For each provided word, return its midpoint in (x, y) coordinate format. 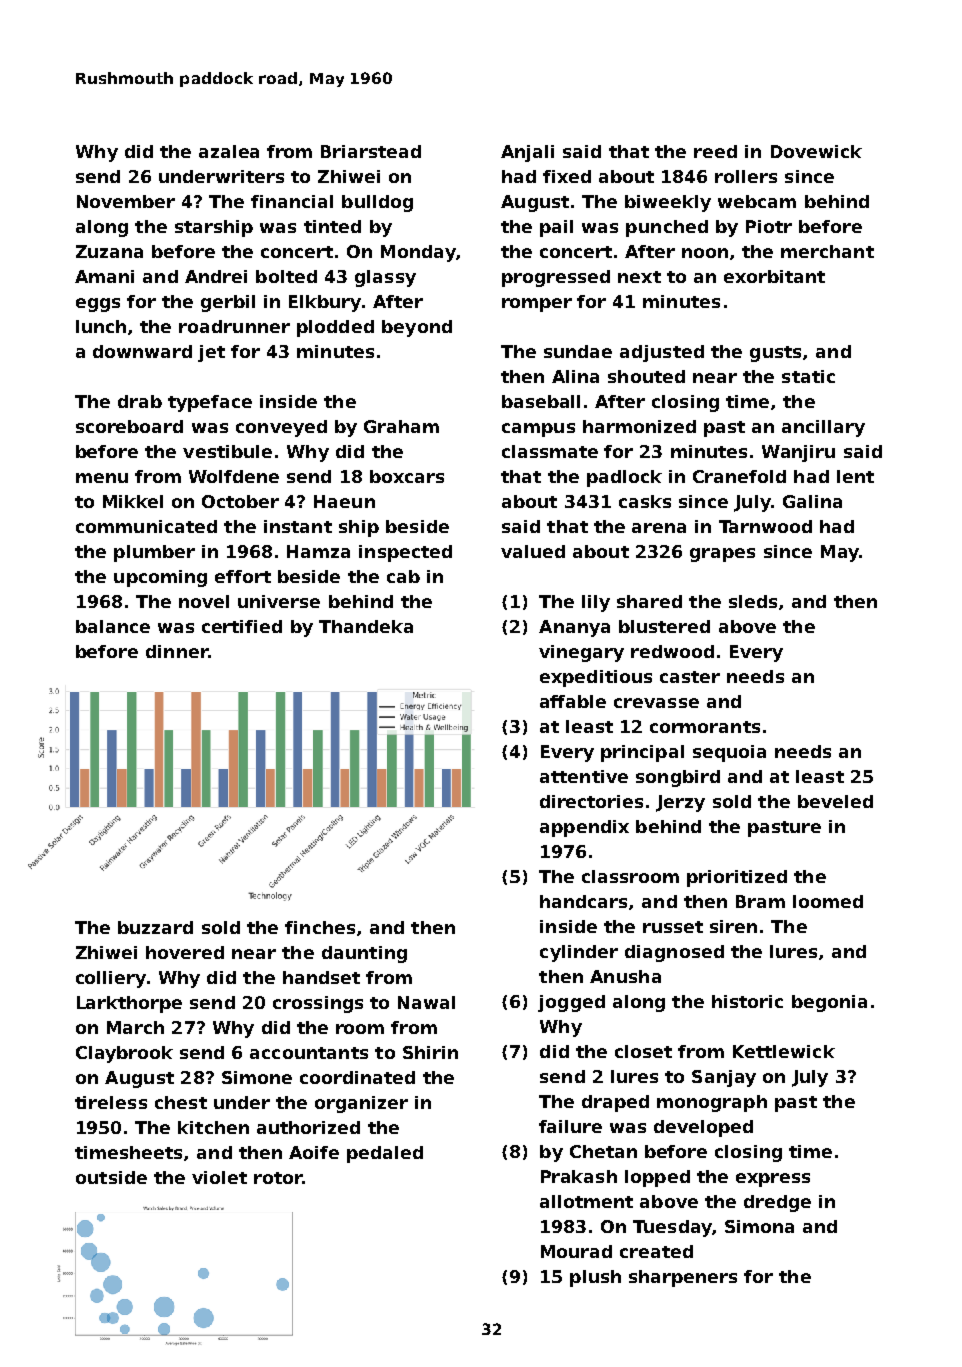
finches (320, 927)
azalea (229, 151)
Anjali (527, 153)
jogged (571, 1003)
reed (715, 151)
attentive (584, 776)
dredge (777, 1203)
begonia (829, 1003)
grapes (722, 555)
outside (111, 1177)
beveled (835, 801)
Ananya (574, 628)
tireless (111, 1102)
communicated (146, 526)
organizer (361, 1104)
